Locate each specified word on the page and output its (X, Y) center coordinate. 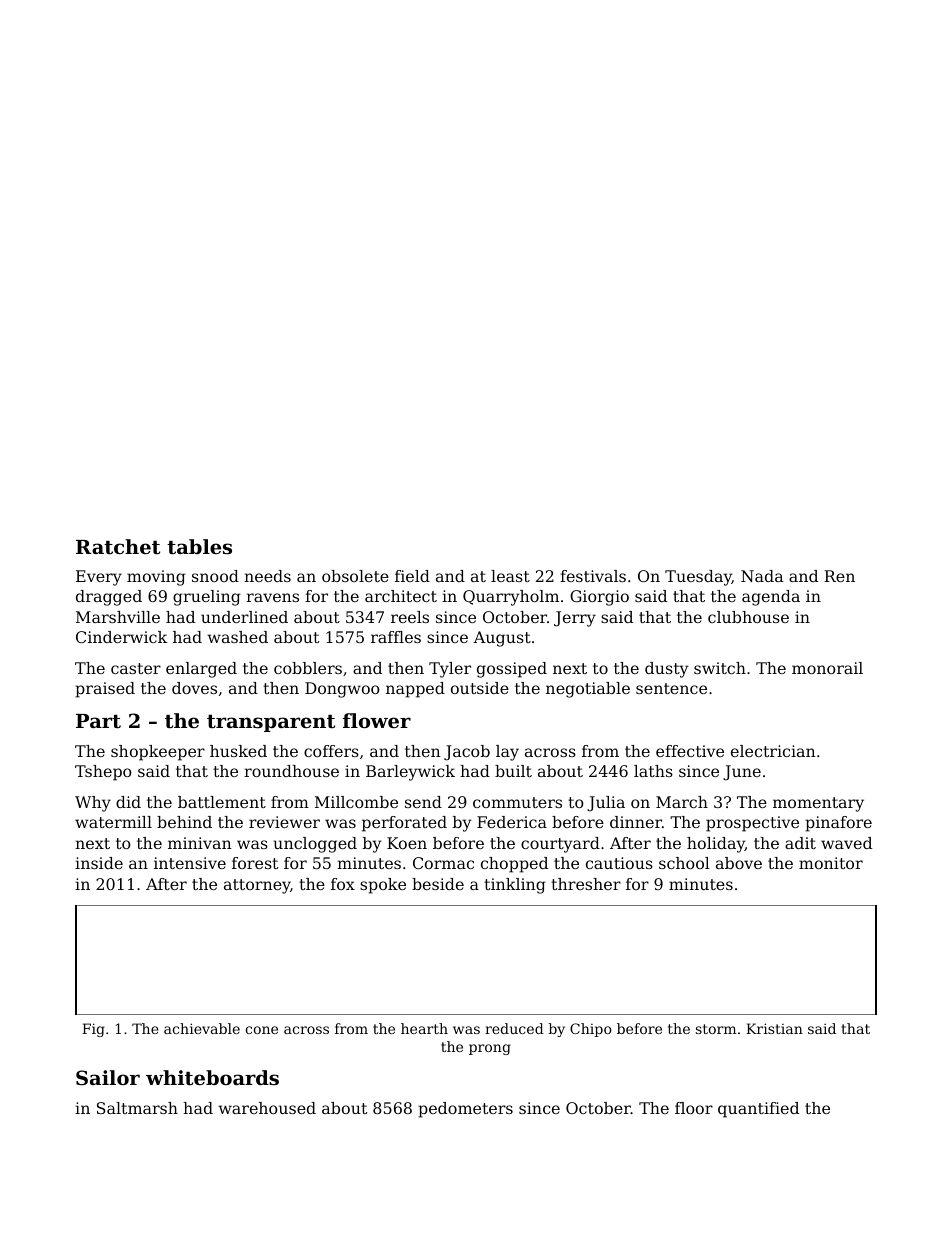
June (742, 773)
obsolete (355, 576)
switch (720, 668)
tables (199, 547)
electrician (773, 751)
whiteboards (212, 1077)
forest (255, 863)
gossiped (512, 670)
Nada (762, 576)
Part (98, 721)
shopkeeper (158, 753)
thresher (586, 884)
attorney (257, 886)
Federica (512, 822)
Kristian (774, 1028)
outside (480, 688)
